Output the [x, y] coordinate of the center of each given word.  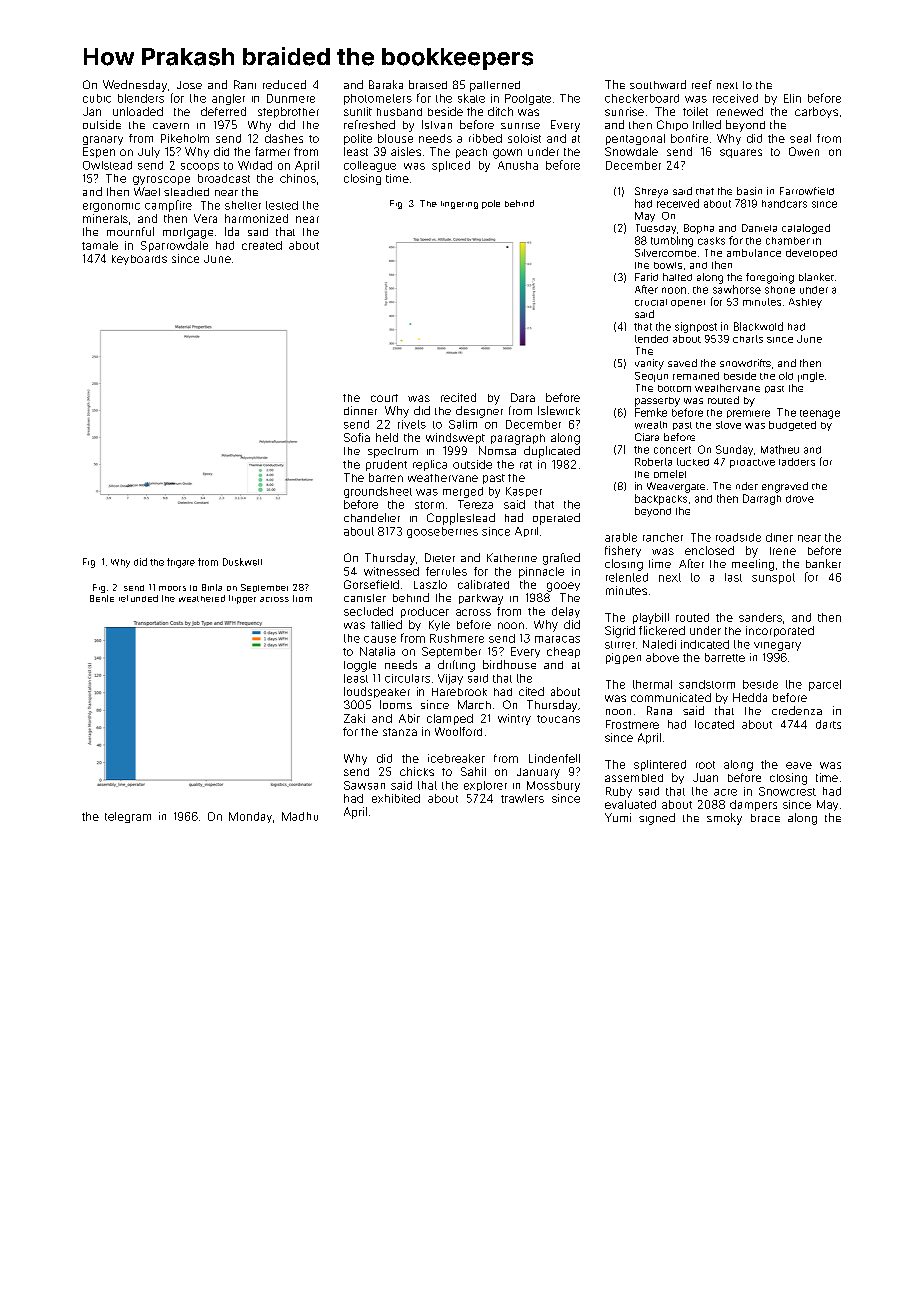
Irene [783, 551]
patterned [495, 86]
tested [282, 205]
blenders [141, 98]
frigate [181, 563]
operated [556, 519]
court [384, 398]
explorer [485, 786]
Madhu [300, 816]
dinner [360, 410]
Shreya [651, 192]
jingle [811, 377]
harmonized [256, 218]
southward [658, 84]
